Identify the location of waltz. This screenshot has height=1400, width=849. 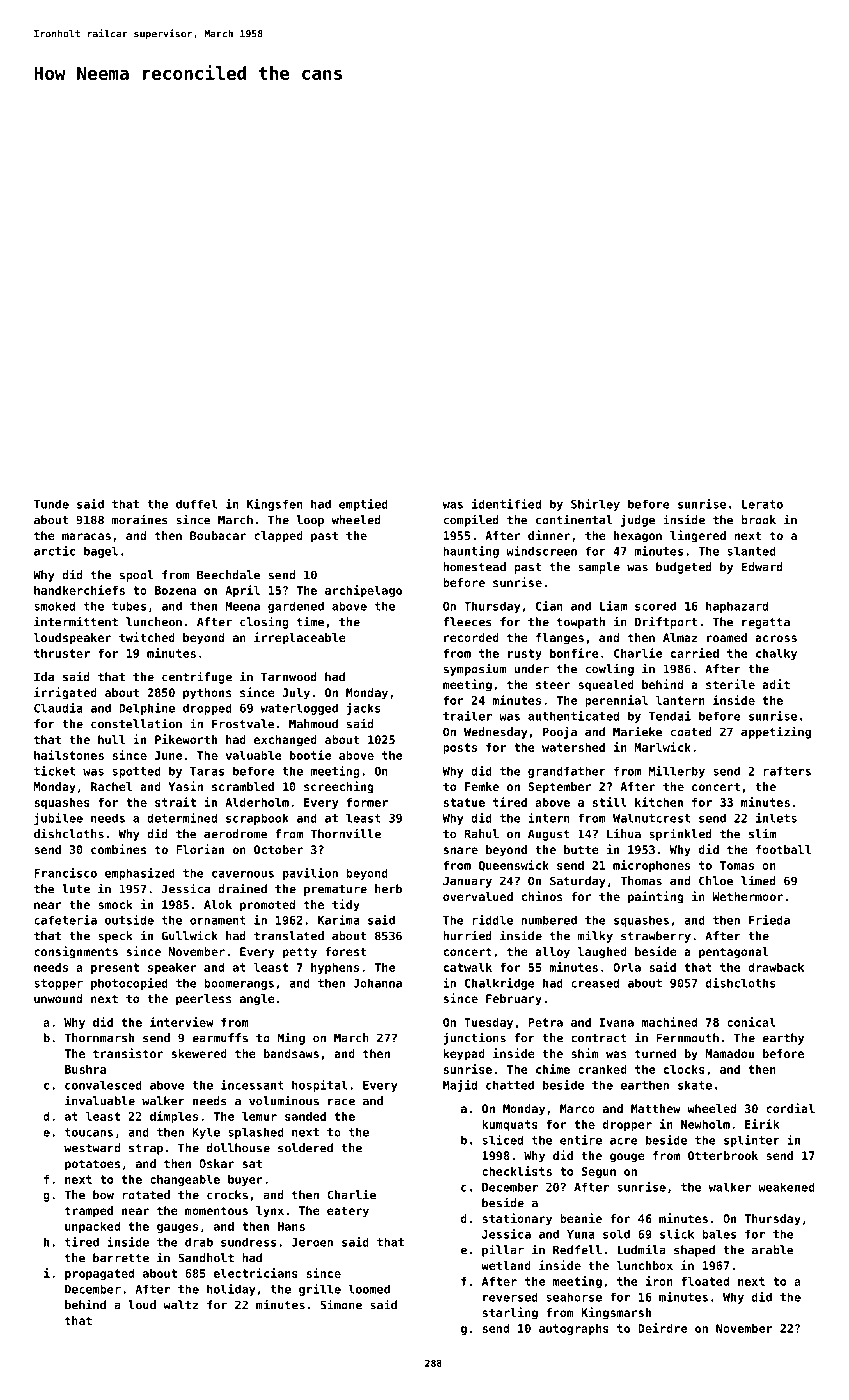
(180, 1305).
